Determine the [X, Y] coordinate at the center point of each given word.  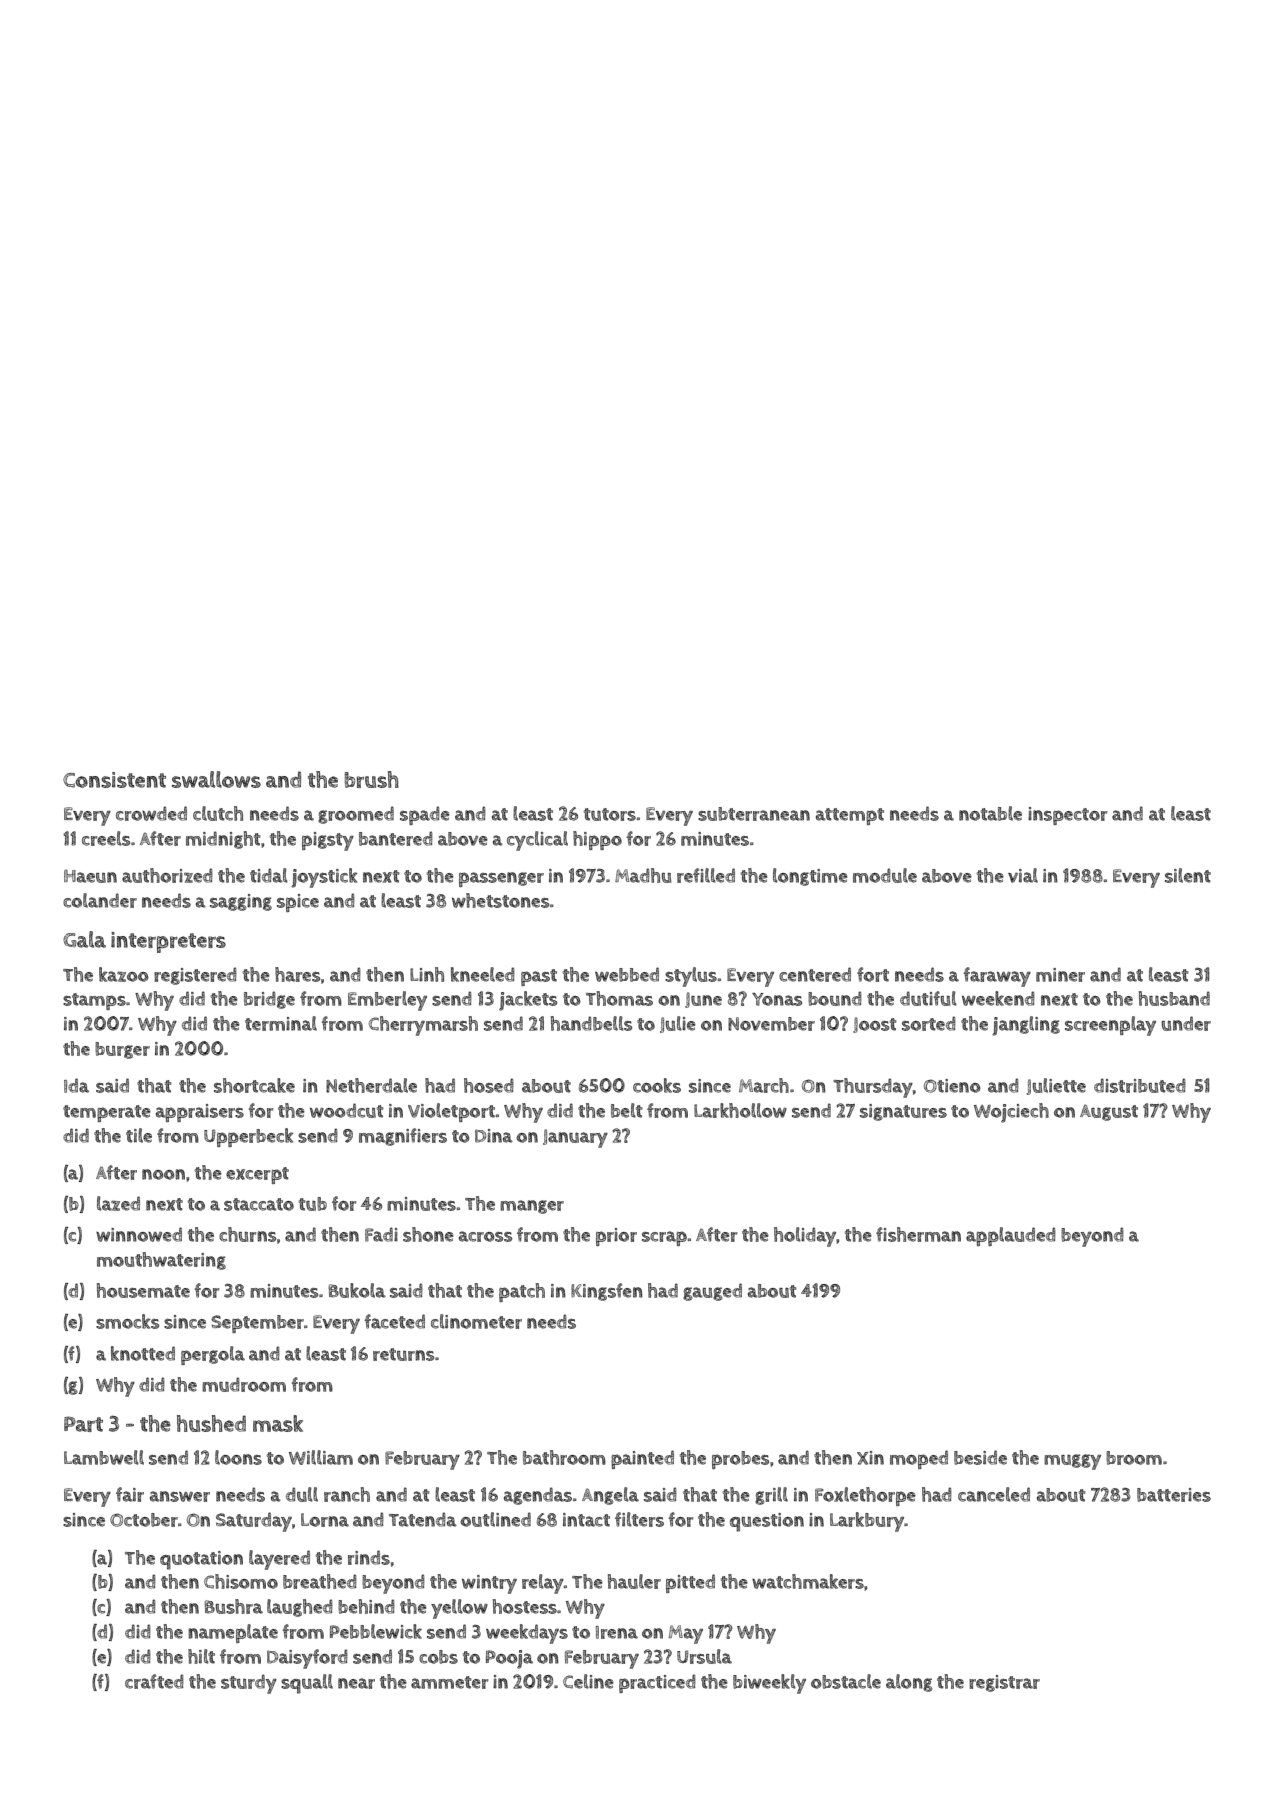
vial [1023, 875]
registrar [1004, 1683]
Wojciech [1011, 1113]
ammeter [450, 1682]
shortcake [254, 1085]
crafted [154, 1681]
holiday [805, 1237]
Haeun [90, 876]
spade [425, 815]
